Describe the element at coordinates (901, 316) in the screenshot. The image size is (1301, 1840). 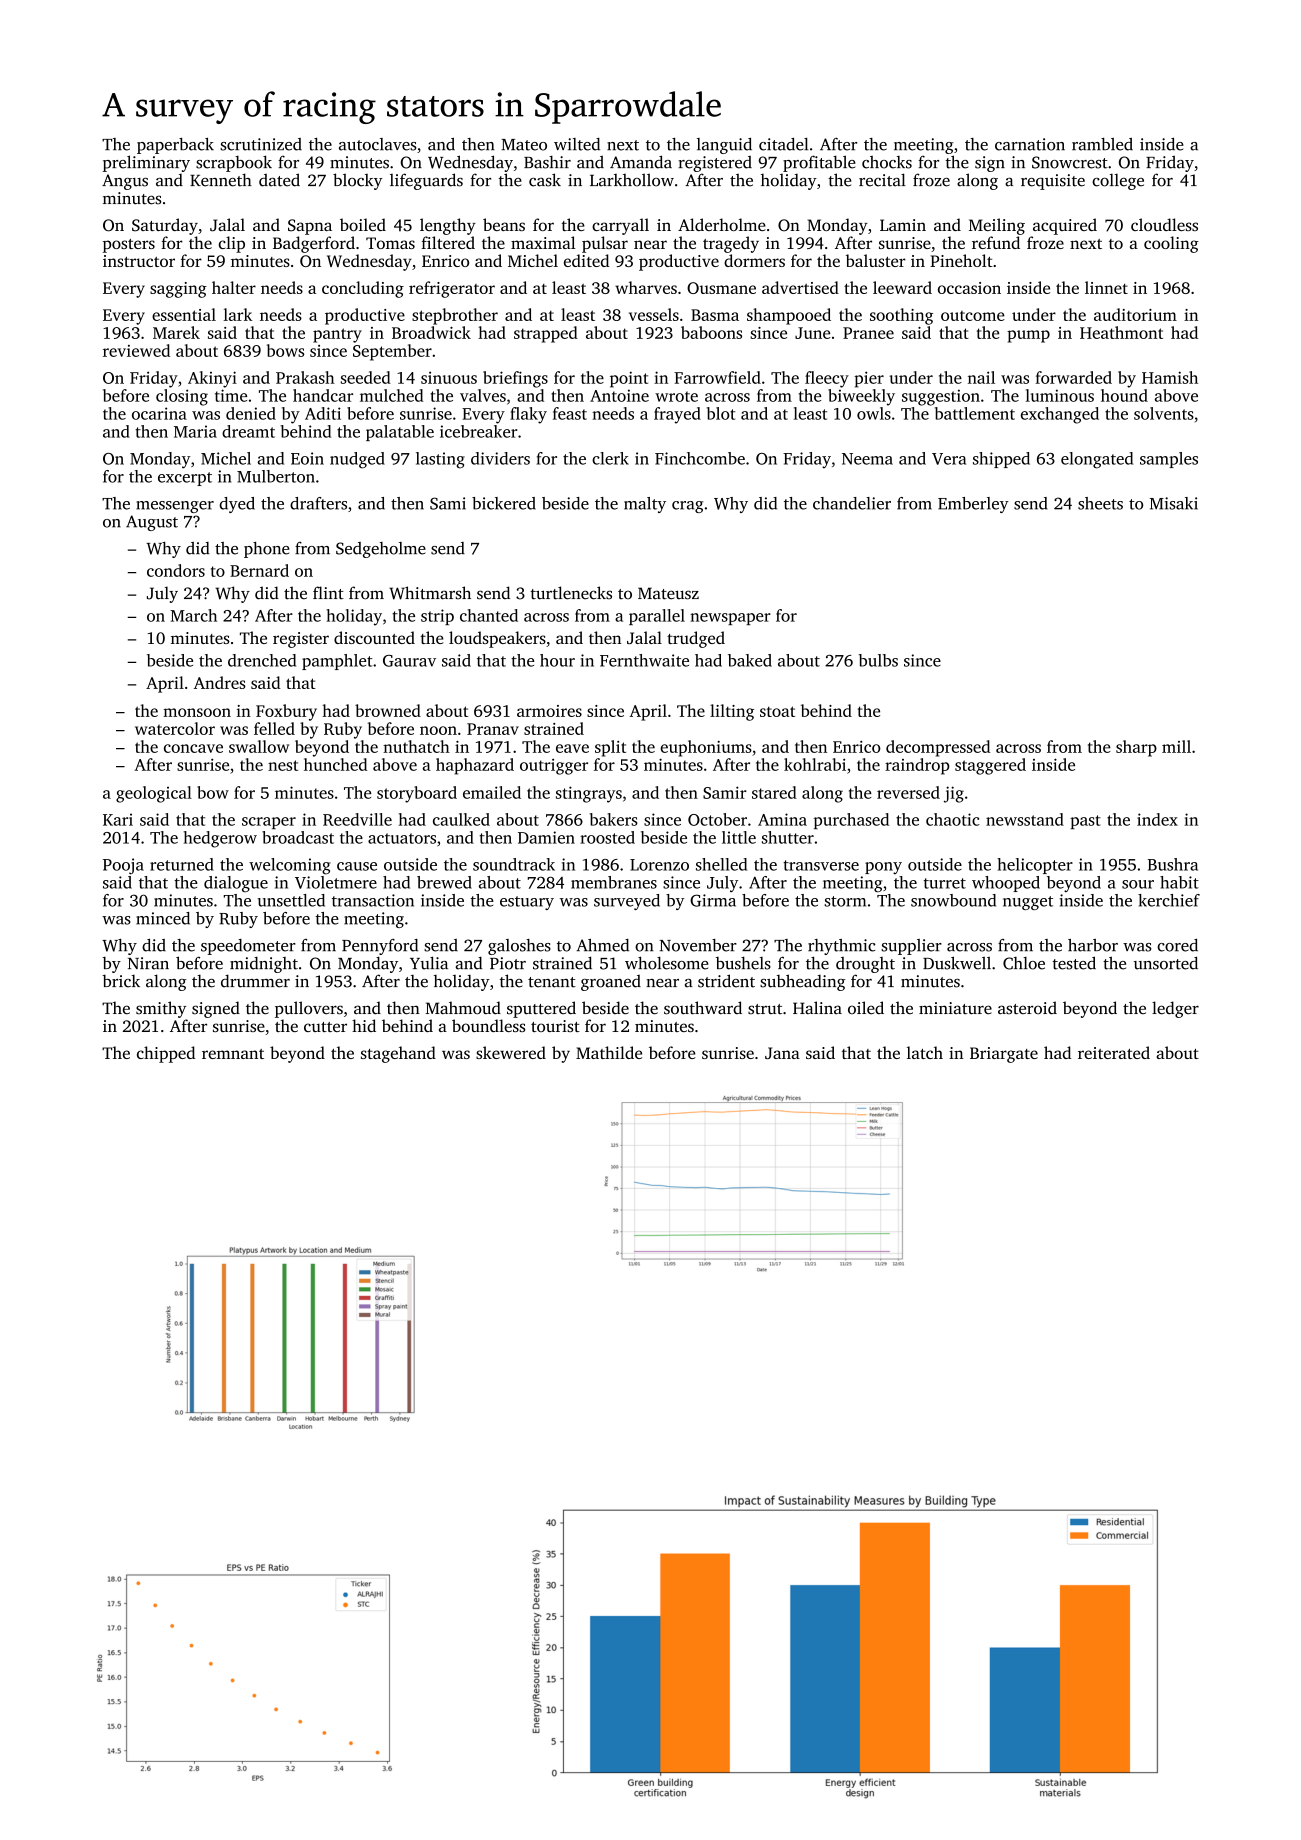
I see `soothing` at that location.
